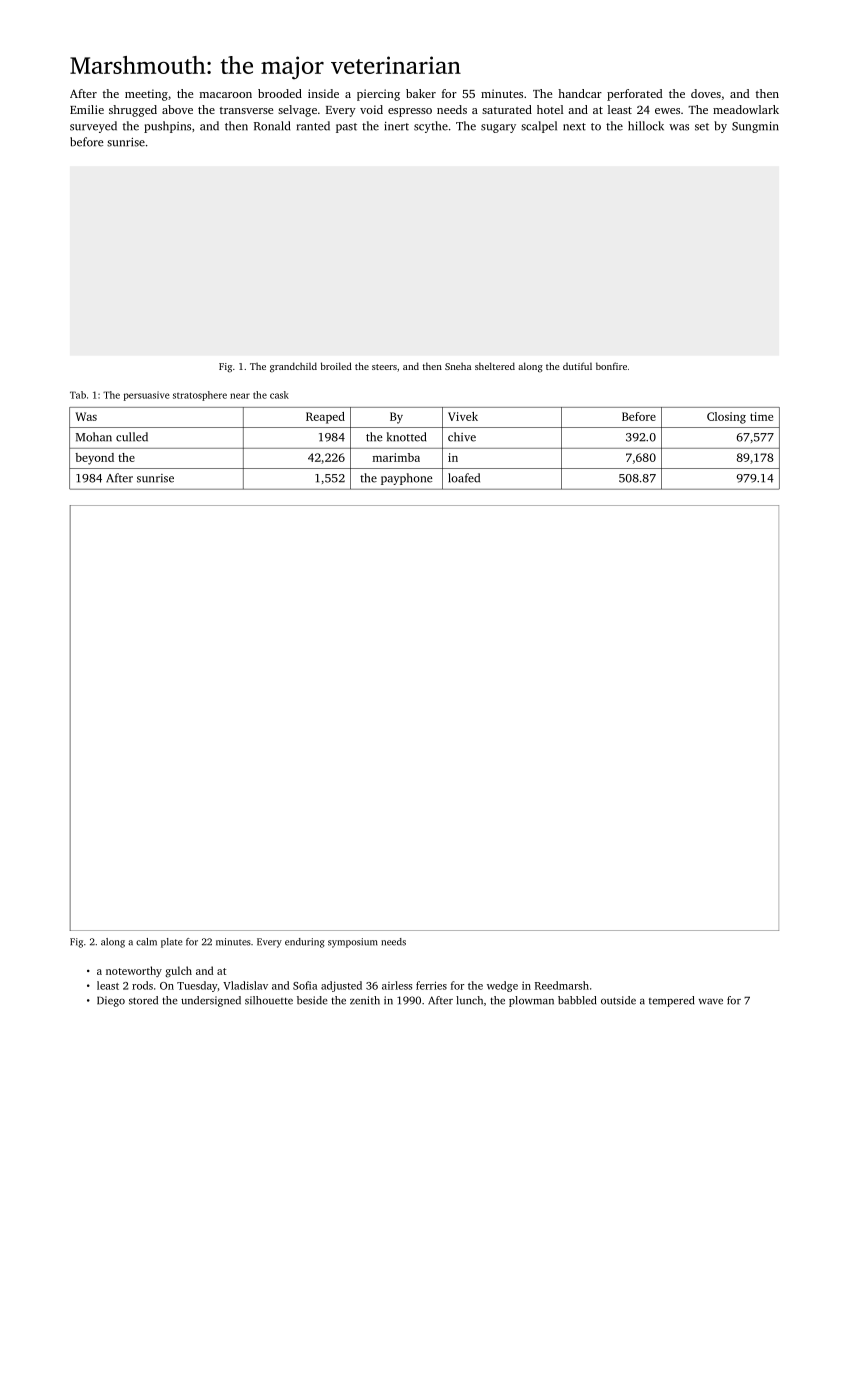  Describe the element at coordinates (406, 479) in the screenshot. I see `payphone` at that location.
